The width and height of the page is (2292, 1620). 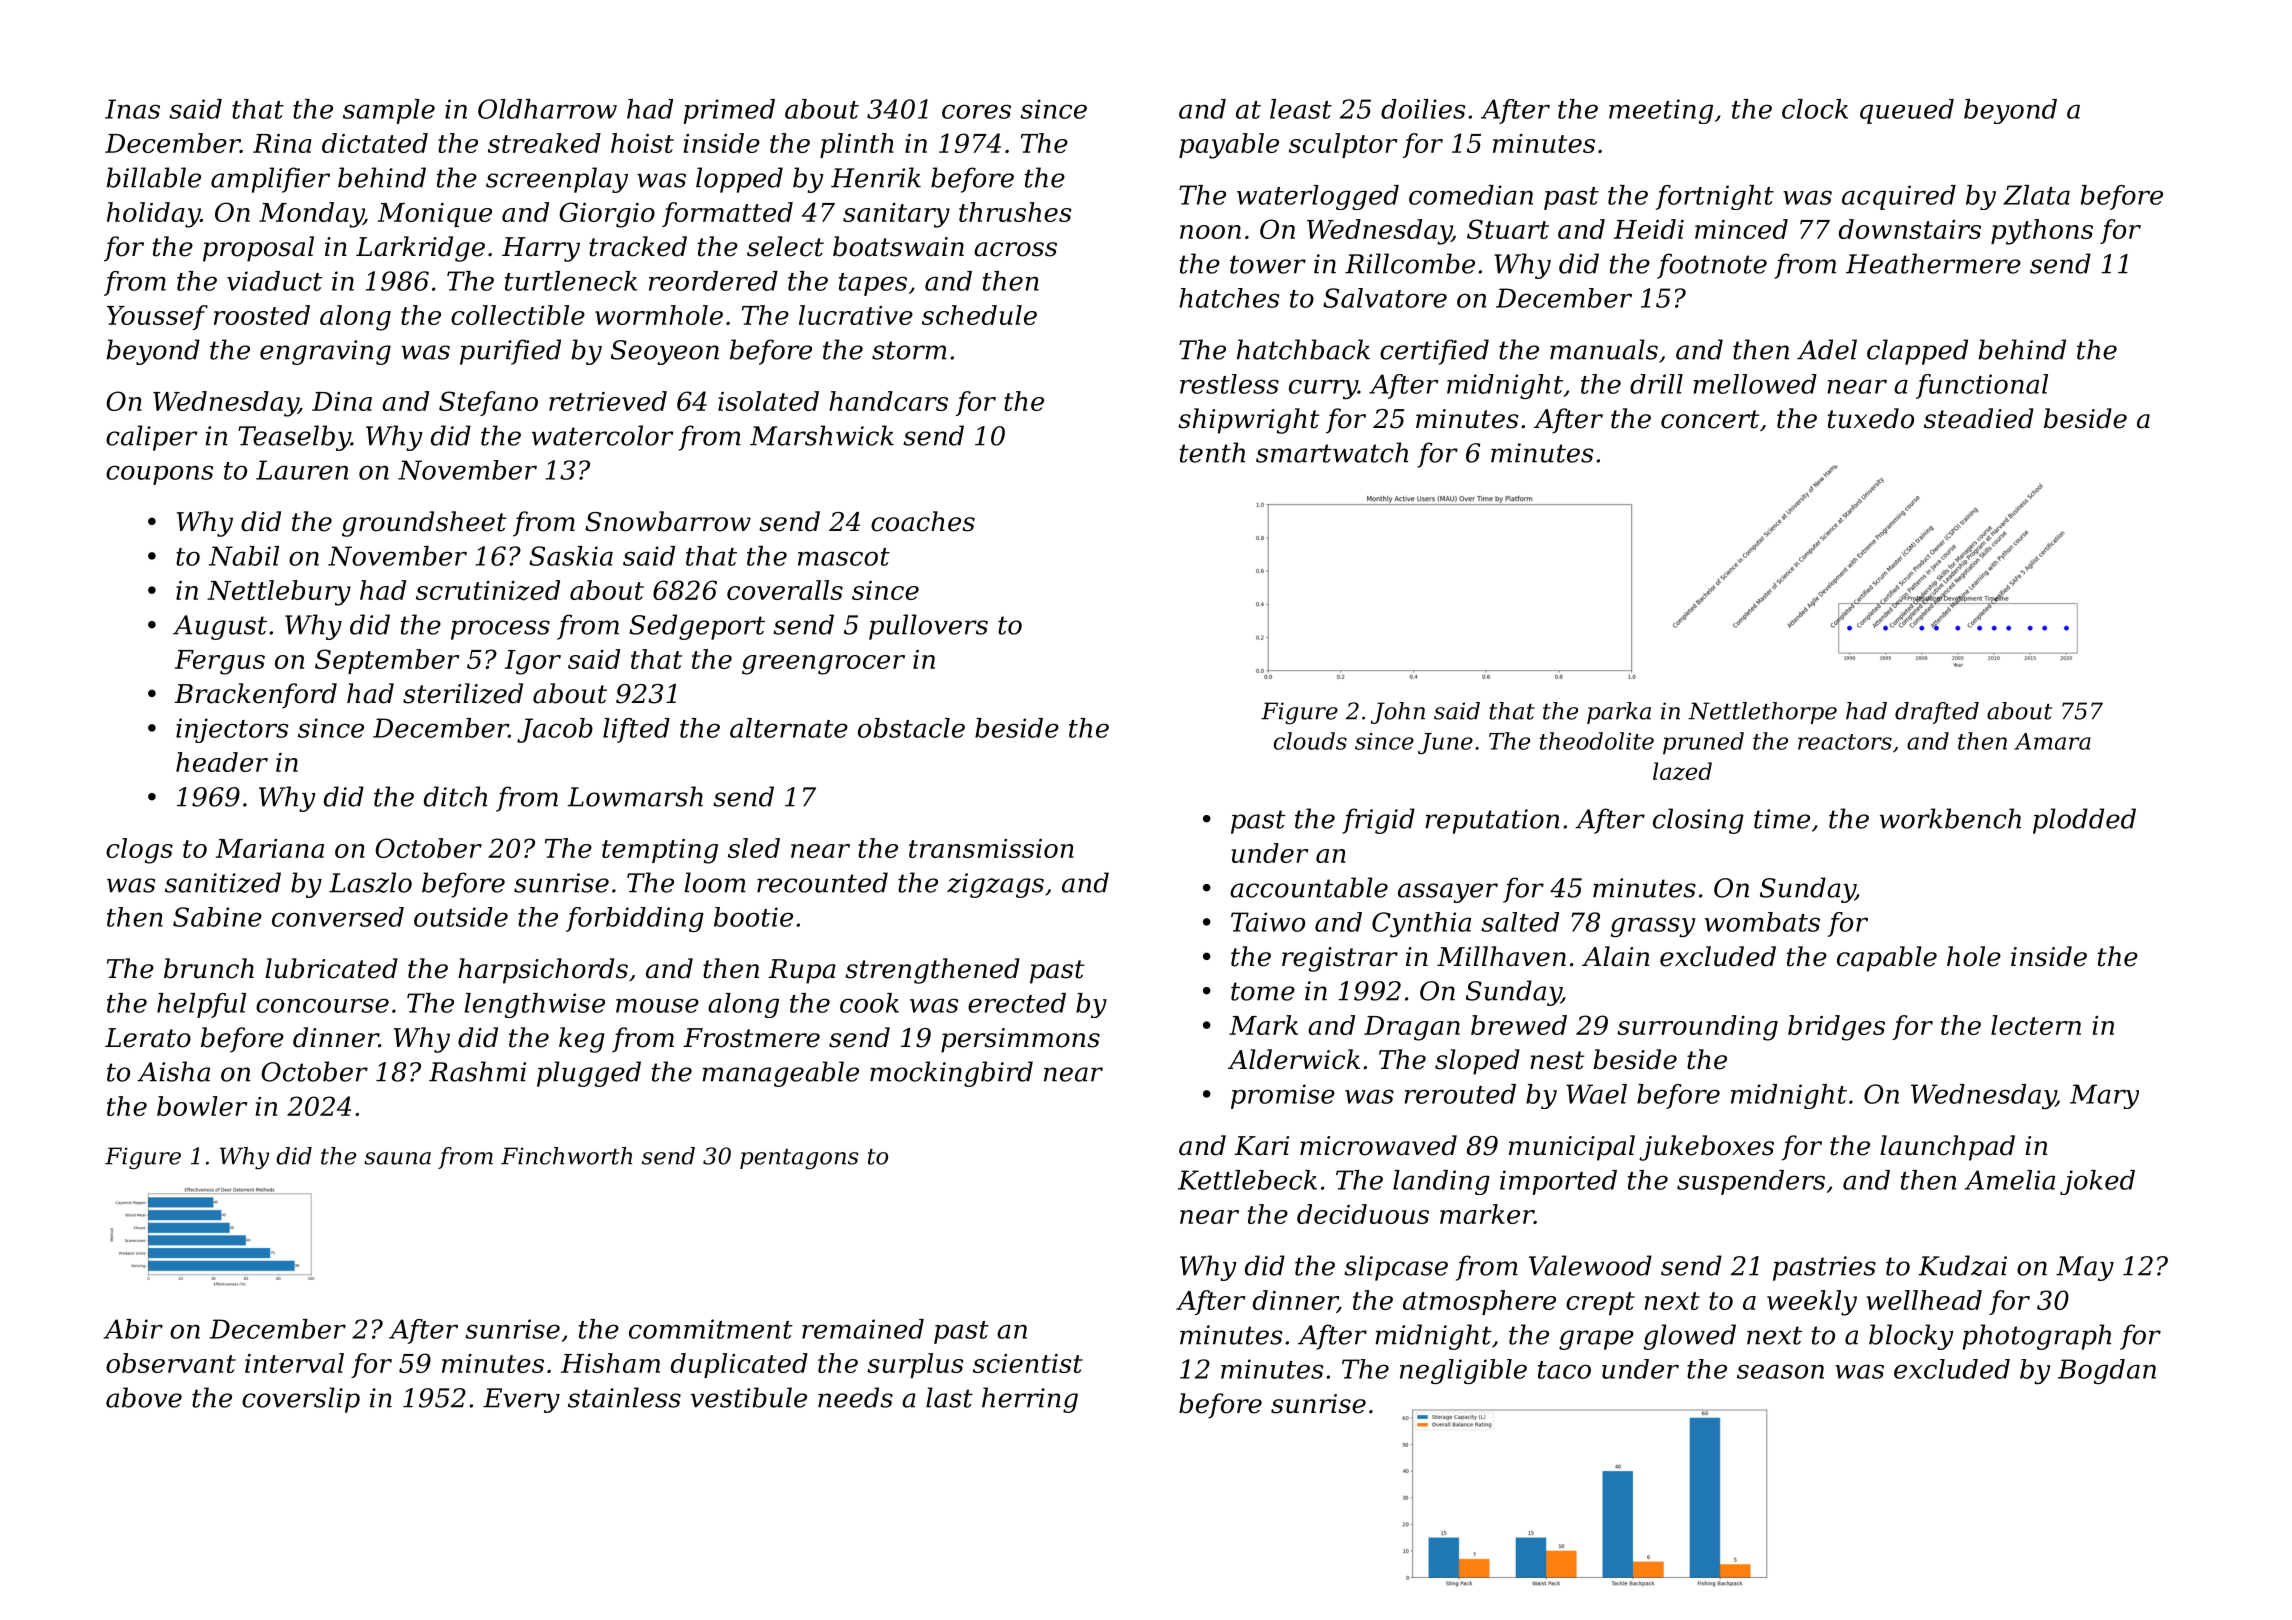 I want to click on mockingbird, so click(x=951, y=1074).
